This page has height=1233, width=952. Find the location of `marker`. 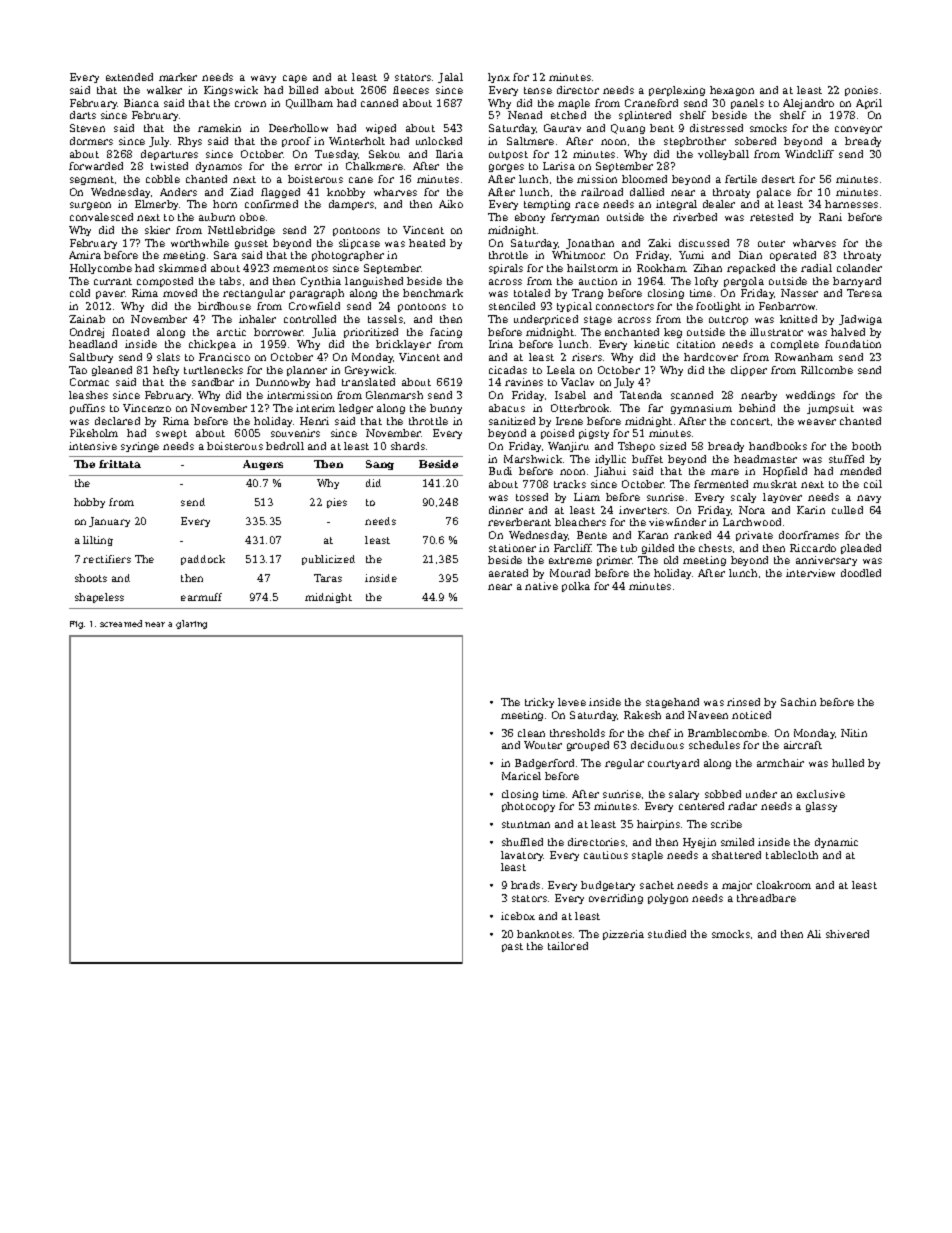

marker is located at coordinates (178, 77).
